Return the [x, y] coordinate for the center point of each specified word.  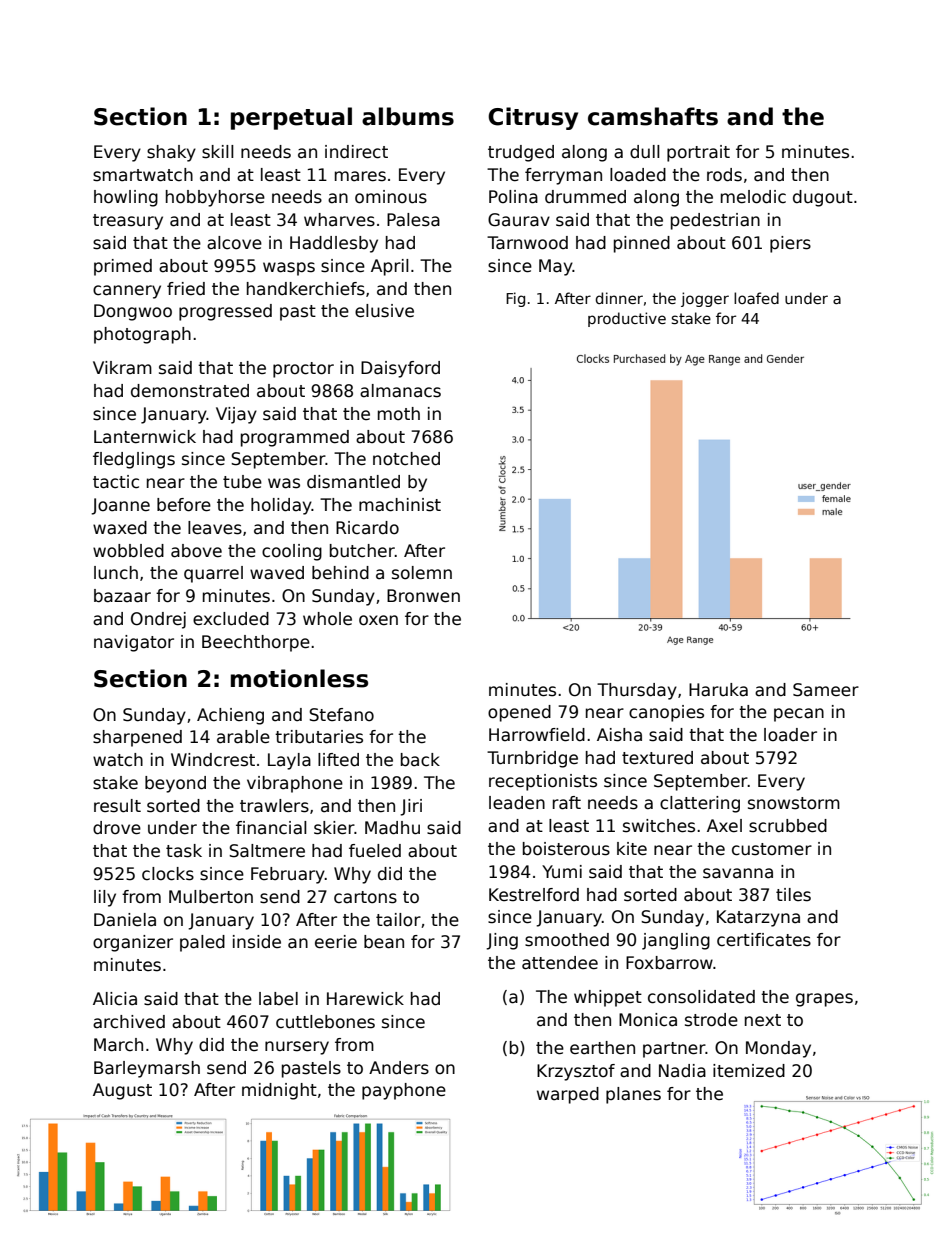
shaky [171, 153]
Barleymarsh [147, 1069]
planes [633, 1095]
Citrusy [533, 118]
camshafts [653, 116]
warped [568, 1095]
